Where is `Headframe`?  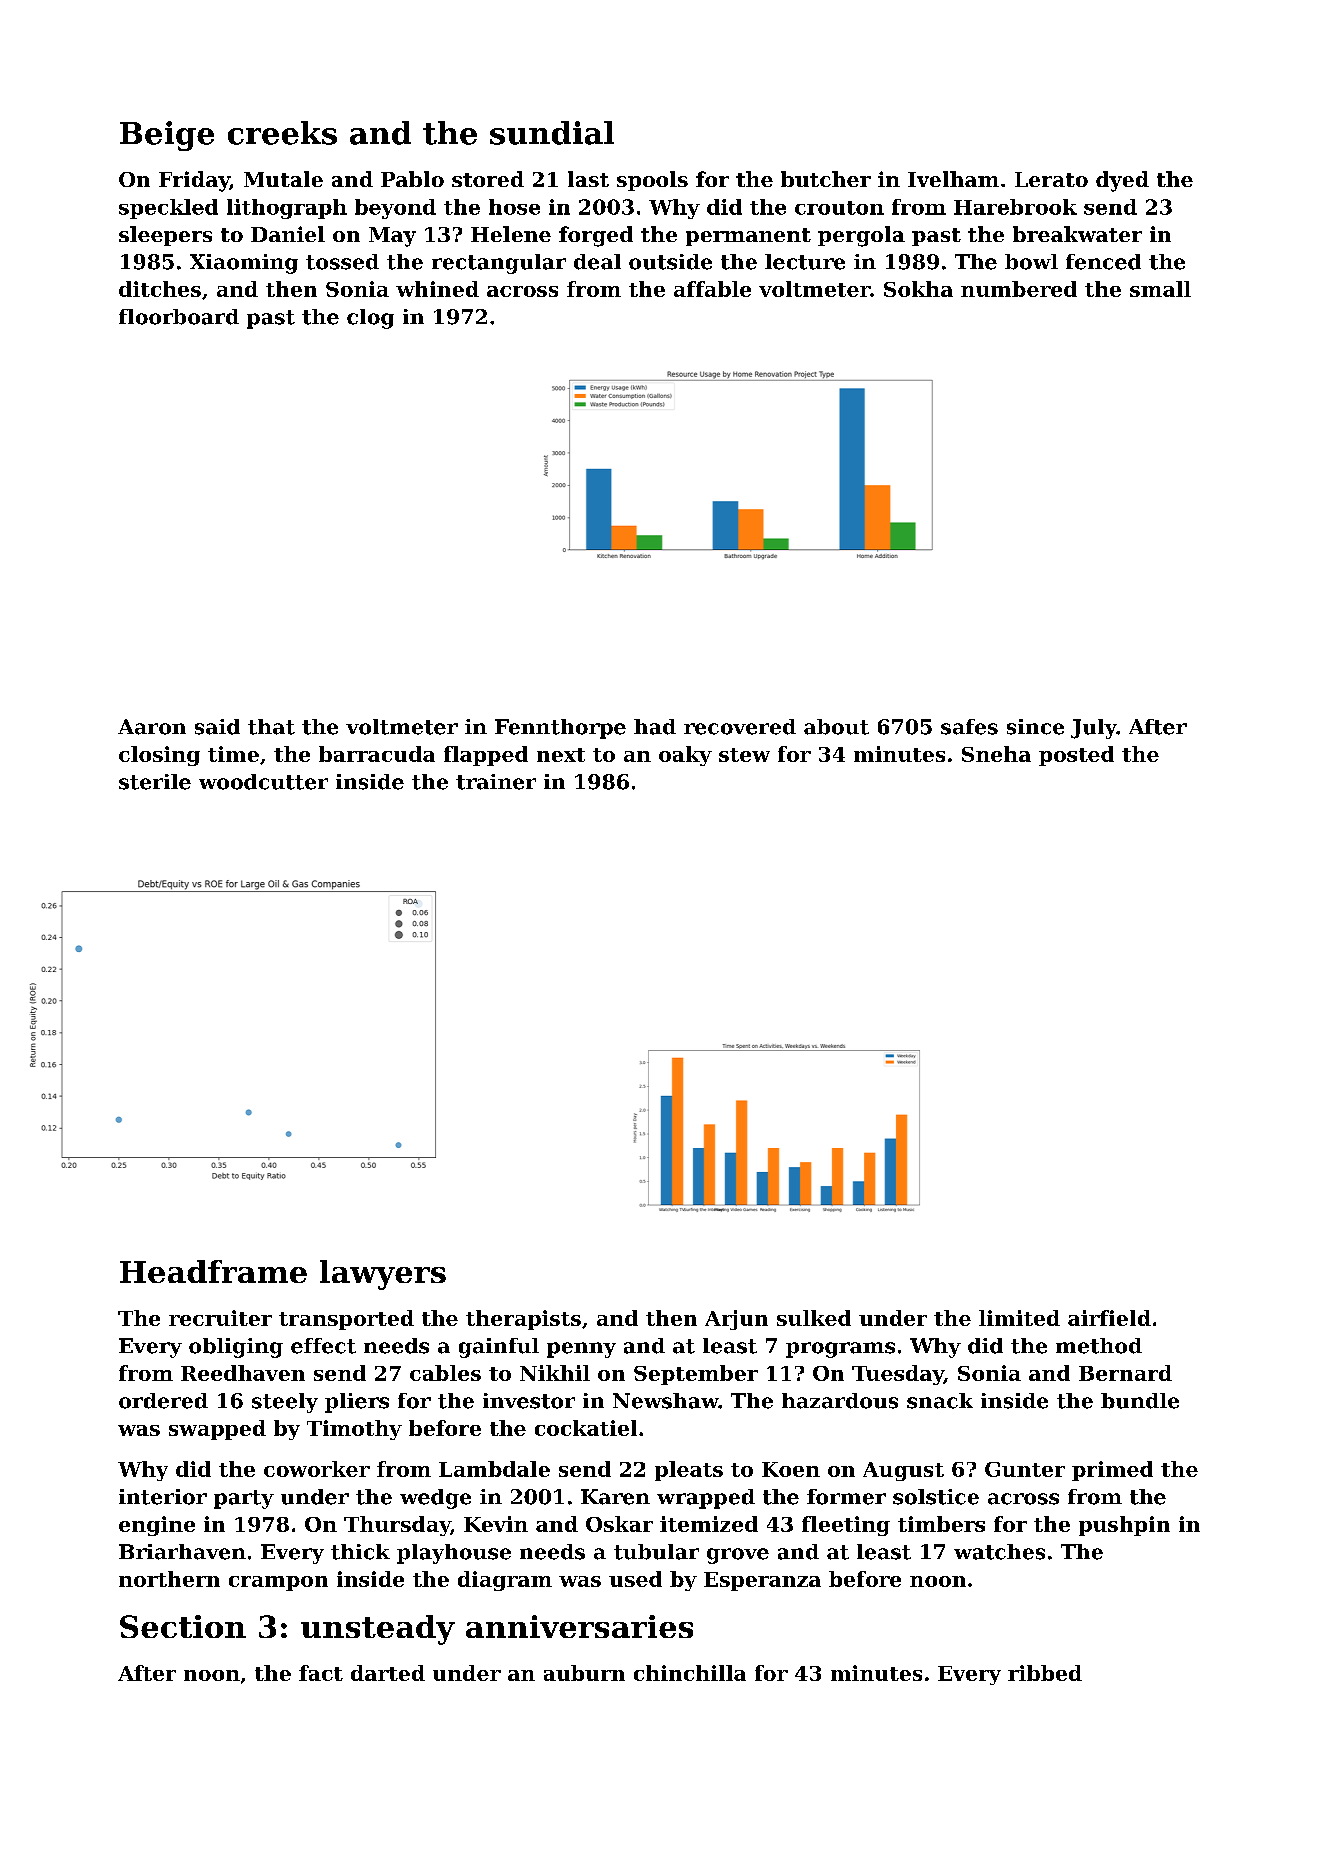 Headframe is located at coordinates (213, 1271).
